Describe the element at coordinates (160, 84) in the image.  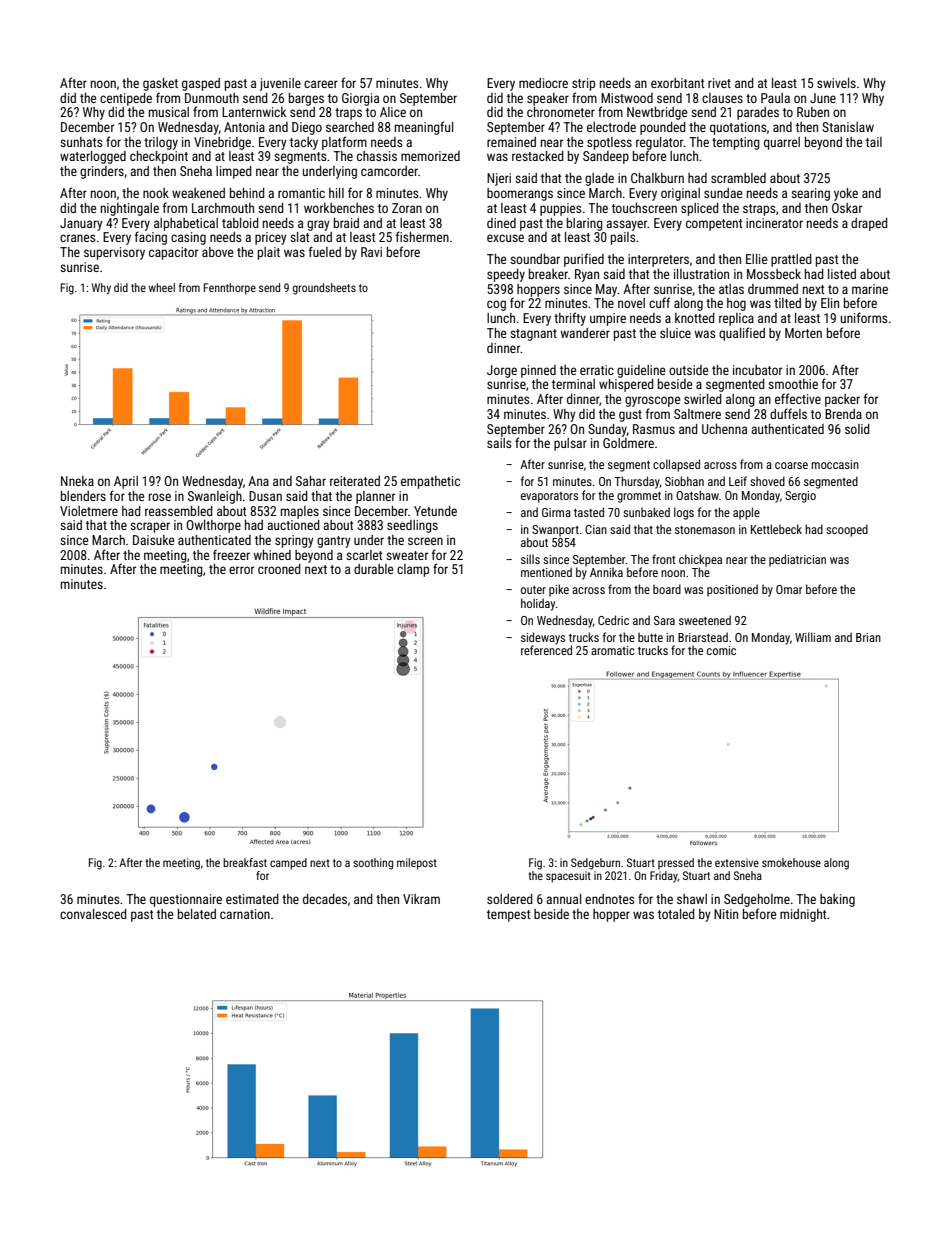
I see `gasket` at that location.
